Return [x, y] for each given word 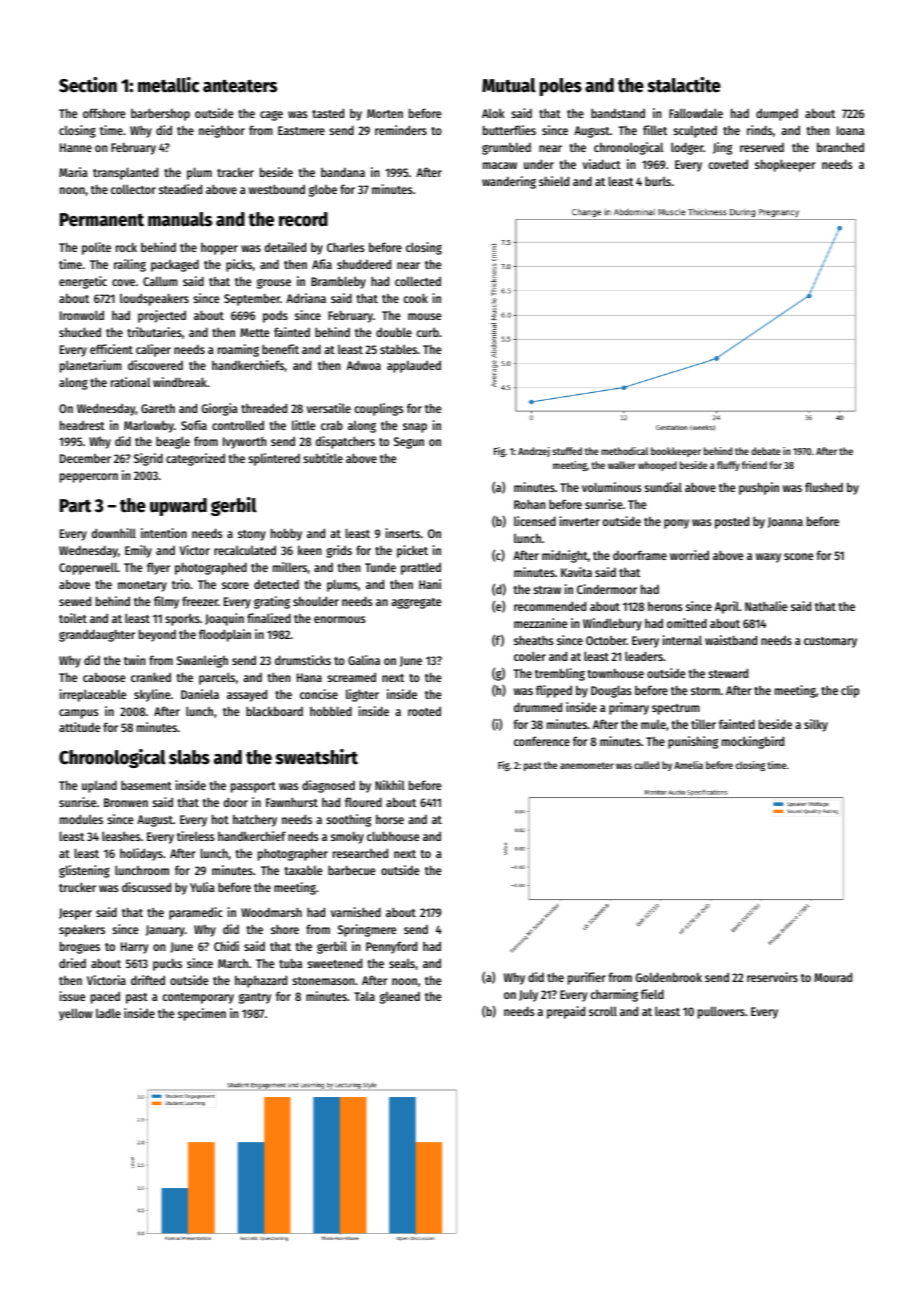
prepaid [566, 1012]
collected [418, 281]
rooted [424, 711]
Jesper [75, 914]
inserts [403, 533]
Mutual [509, 85]
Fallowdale [696, 113]
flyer [158, 568]
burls [658, 181]
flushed [824, 487]
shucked [80, 332]
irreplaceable [93, 695]
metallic [168, 85]
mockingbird [753, 742]
